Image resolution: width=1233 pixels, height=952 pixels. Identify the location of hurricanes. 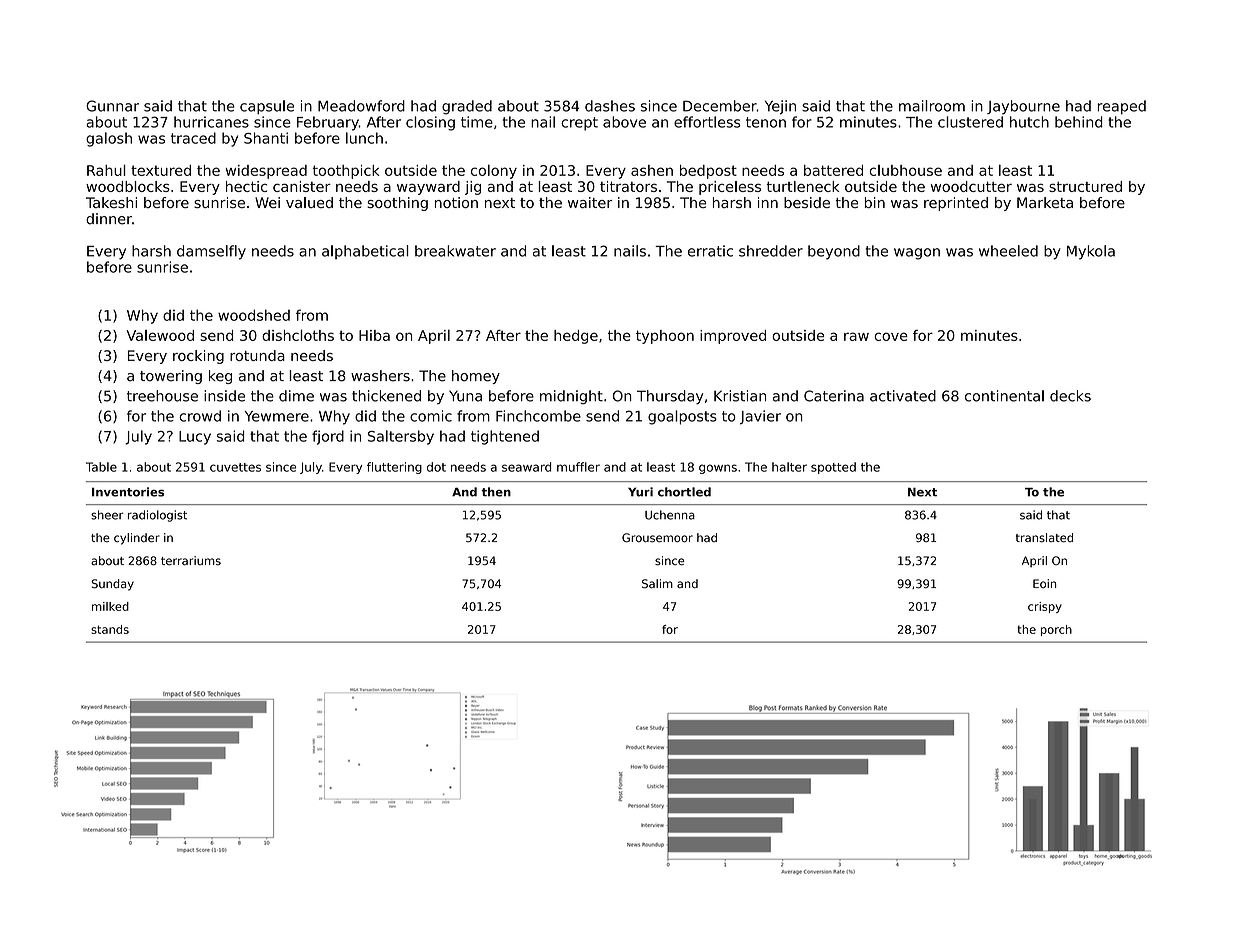
(211, 122).
